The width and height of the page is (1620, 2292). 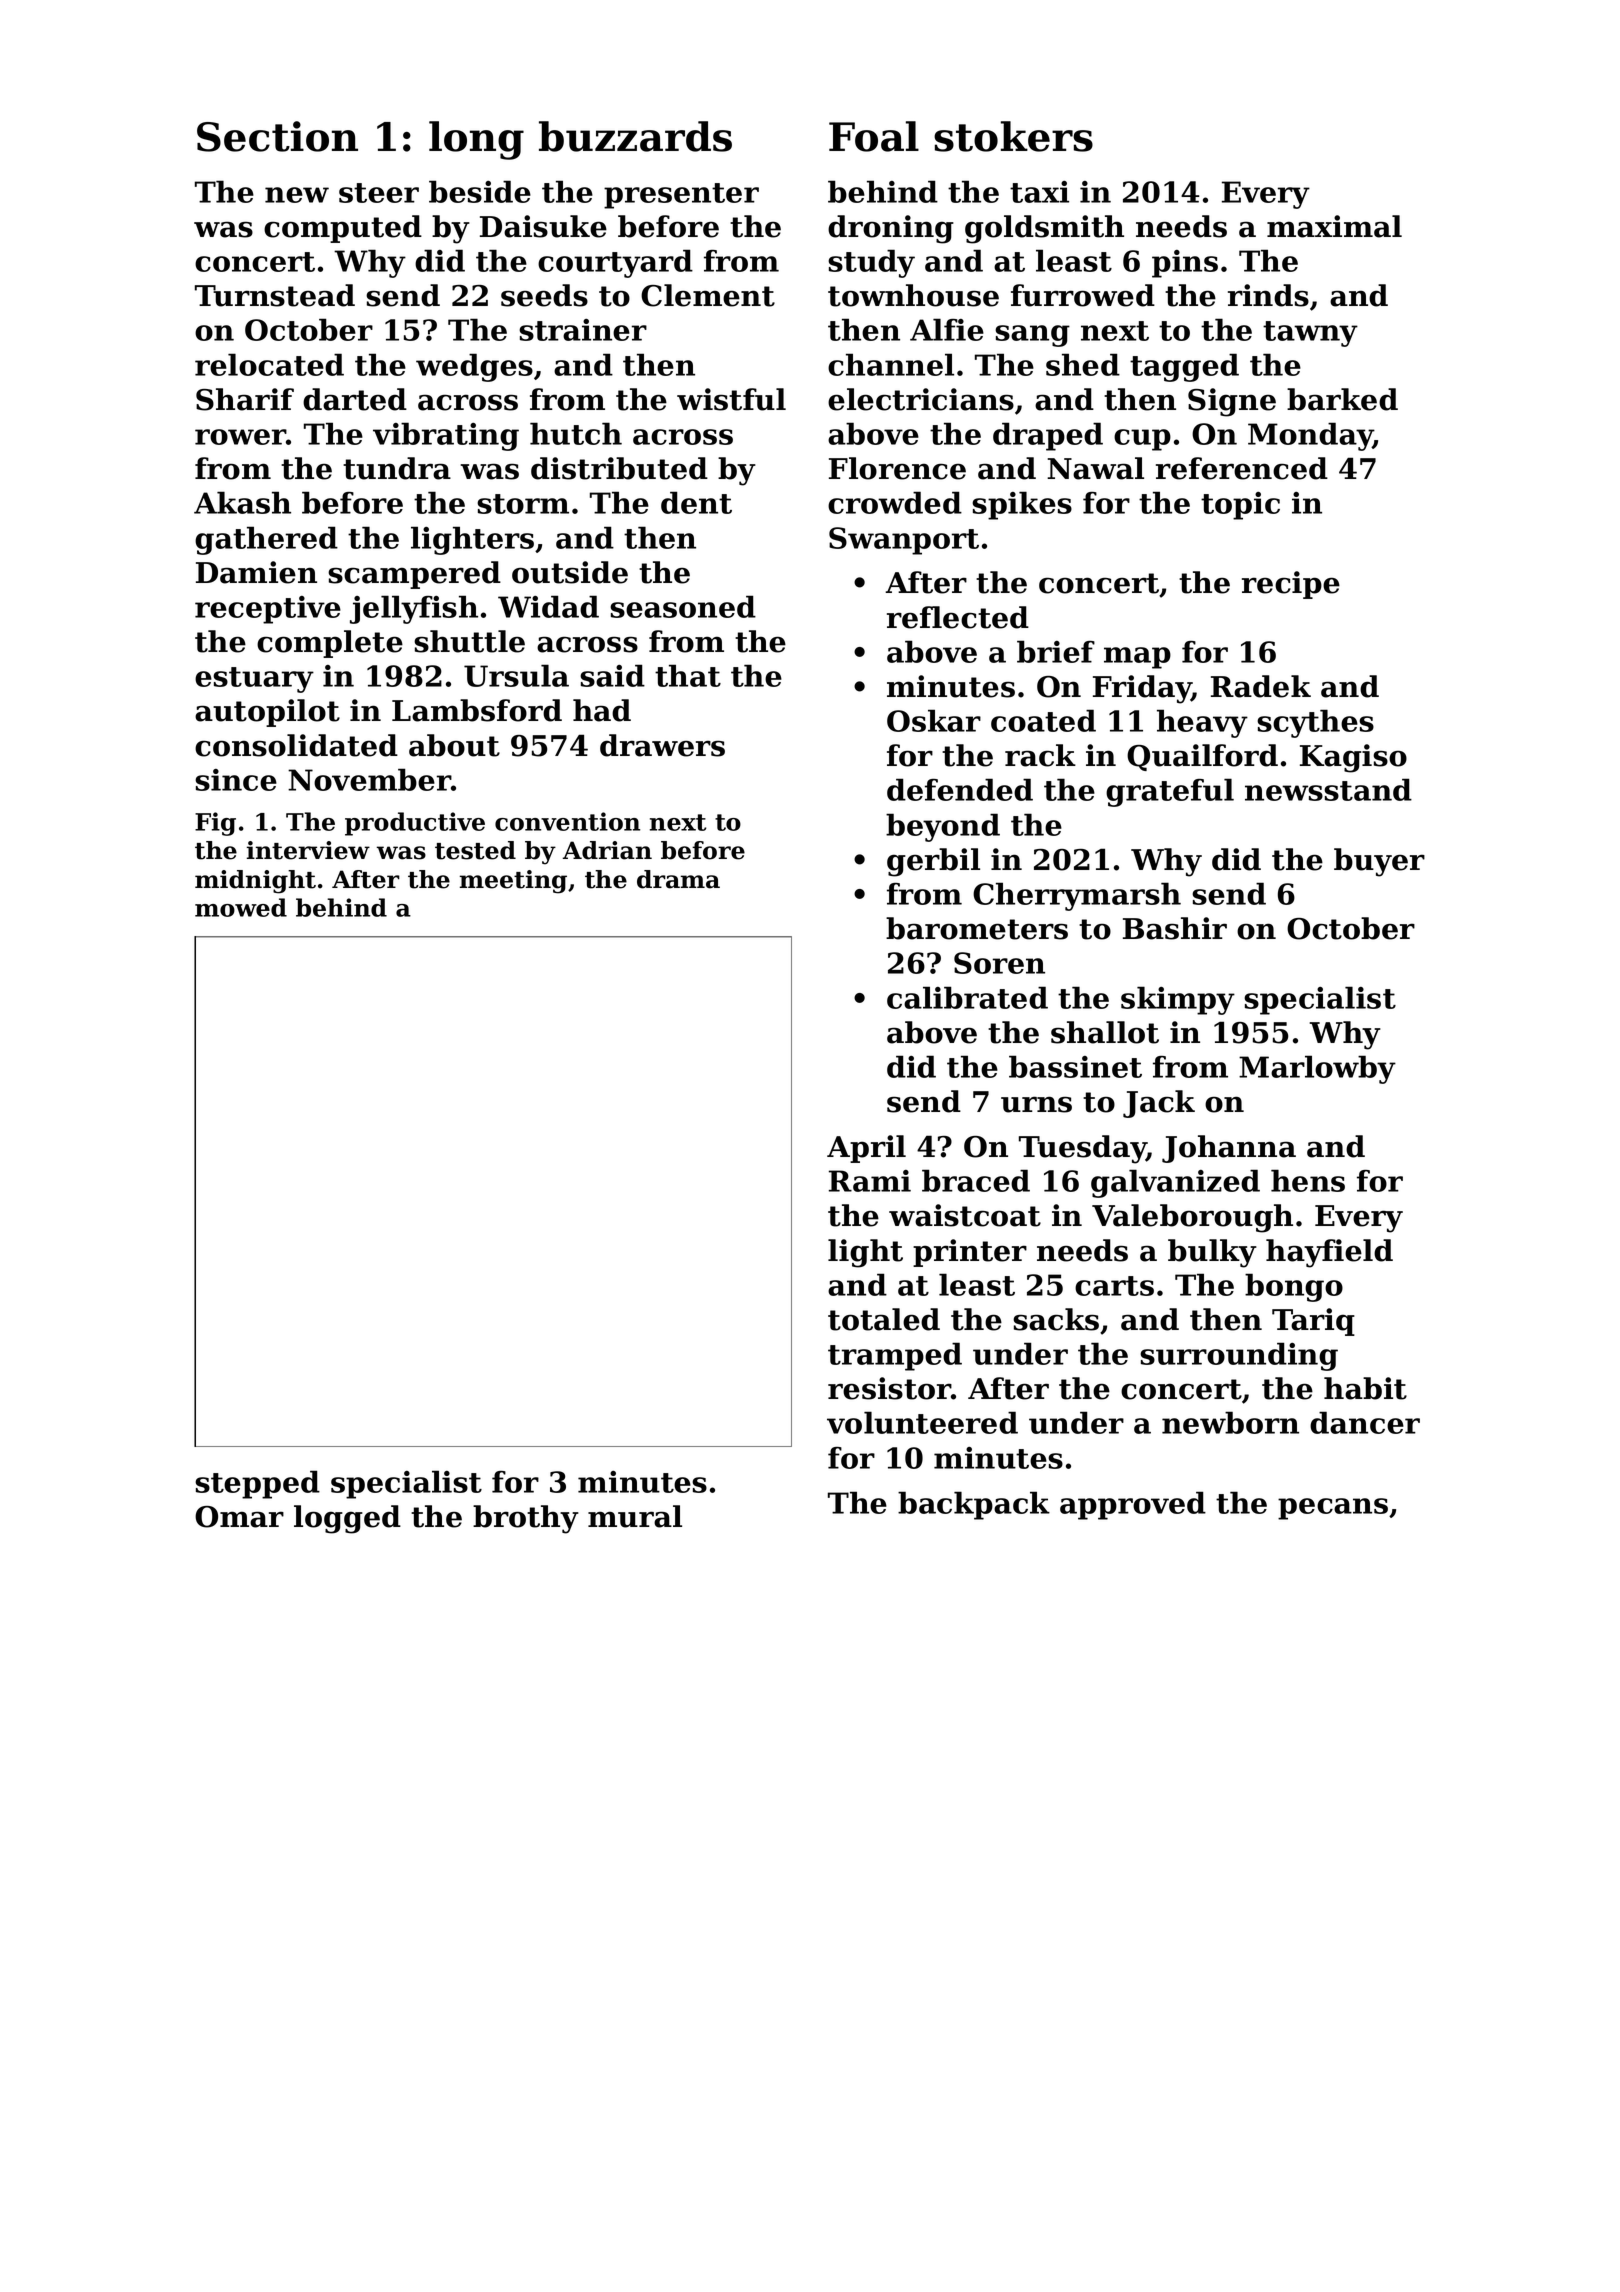 What do you see at coordinates (1268, 295) in the page?
I see `rinds` at bounding box center [1268, 295].
